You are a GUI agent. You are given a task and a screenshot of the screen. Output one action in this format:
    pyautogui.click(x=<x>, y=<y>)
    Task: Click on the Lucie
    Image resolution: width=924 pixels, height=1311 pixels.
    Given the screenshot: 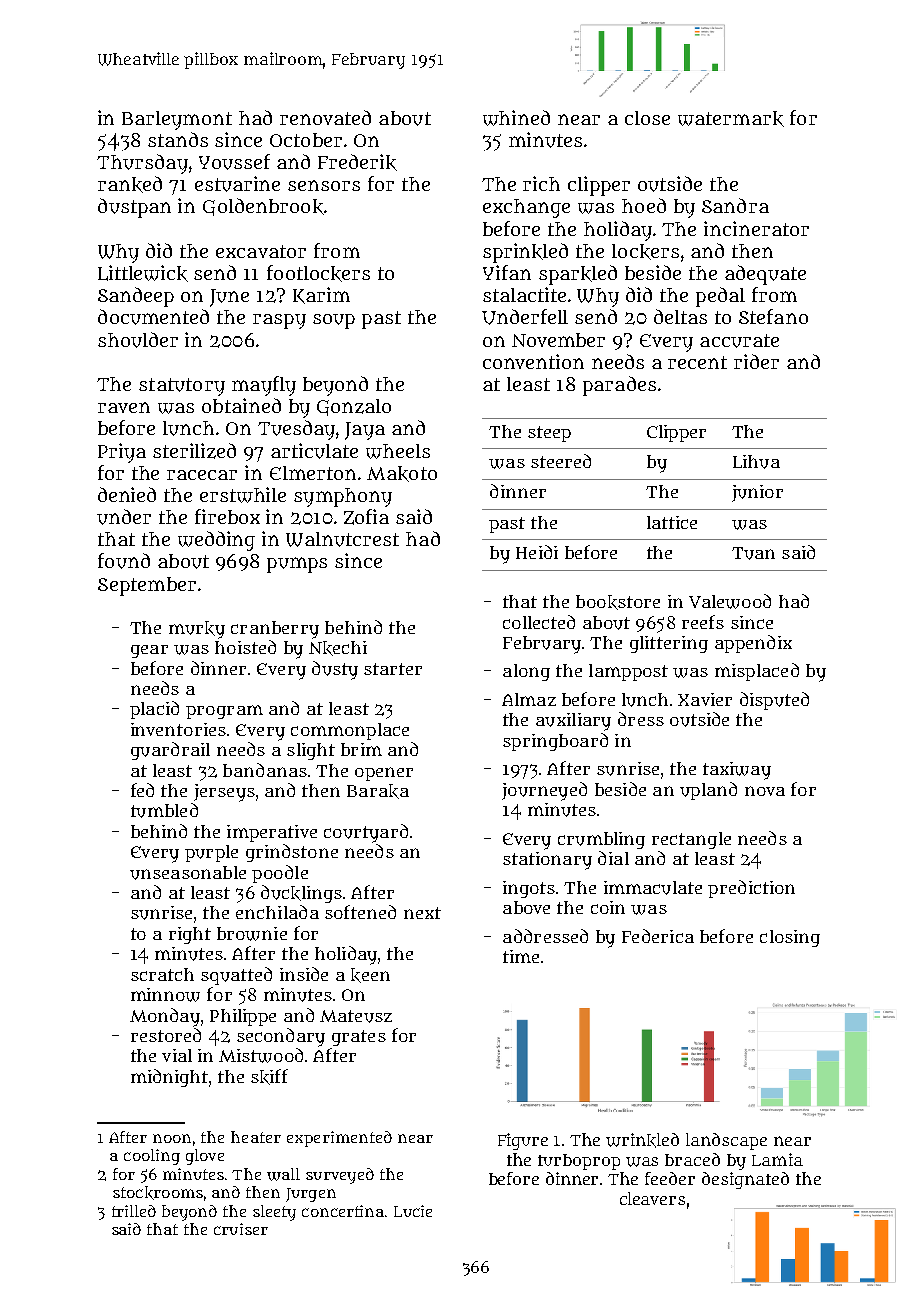 What is the action you would take?
    pyautogui.click(x=413, y=1211)
